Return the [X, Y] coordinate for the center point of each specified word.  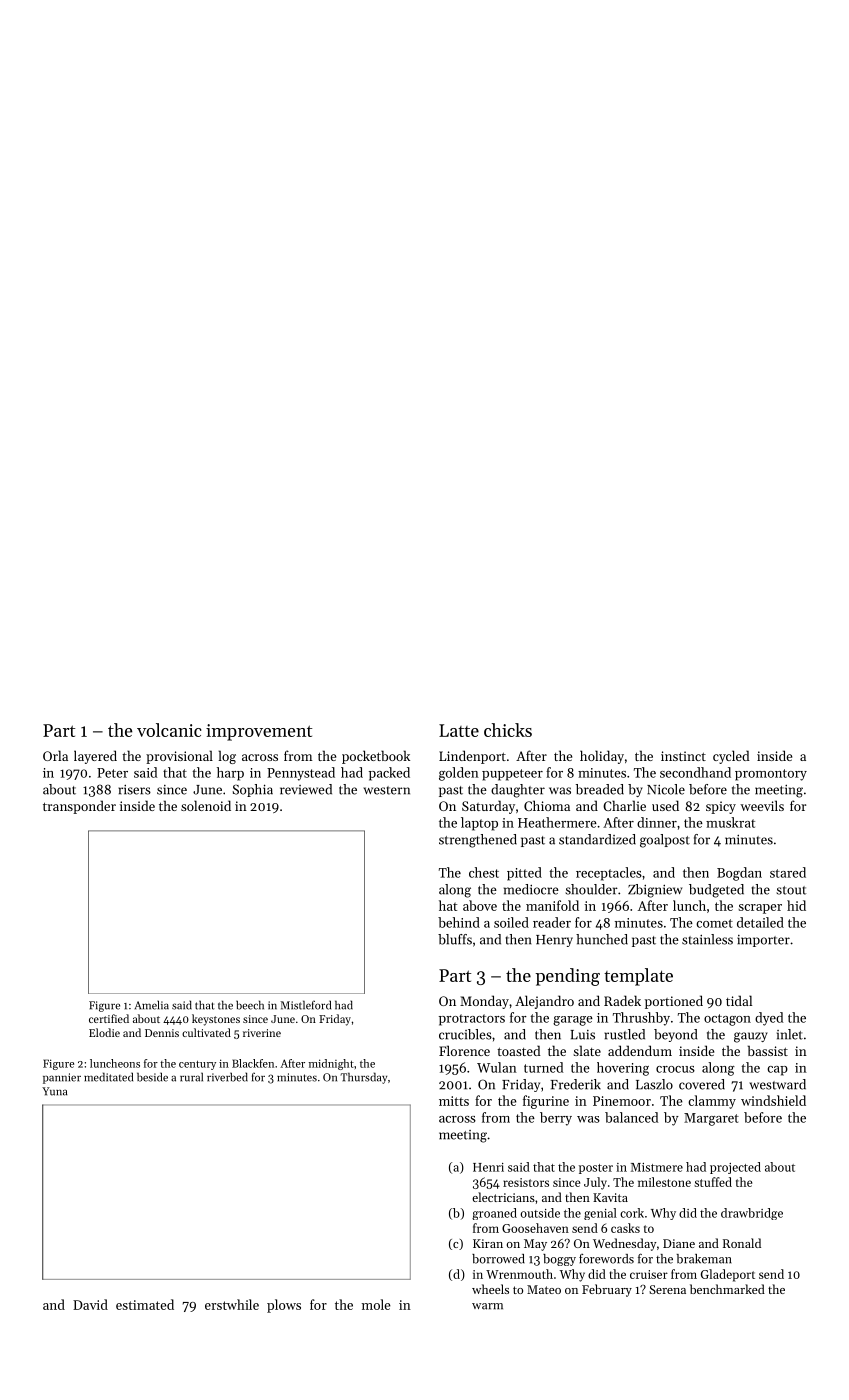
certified [109, 1018]
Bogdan [739, 874]
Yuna [54, 1091]
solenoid [206, 805]
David [90, 1304]
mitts [454, 1101]
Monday [484, 1002]
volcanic [169, 730]
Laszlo [654, 1084]
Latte [459, 730]
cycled [731, 757]
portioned [674, 1002]
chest [484, 872]
